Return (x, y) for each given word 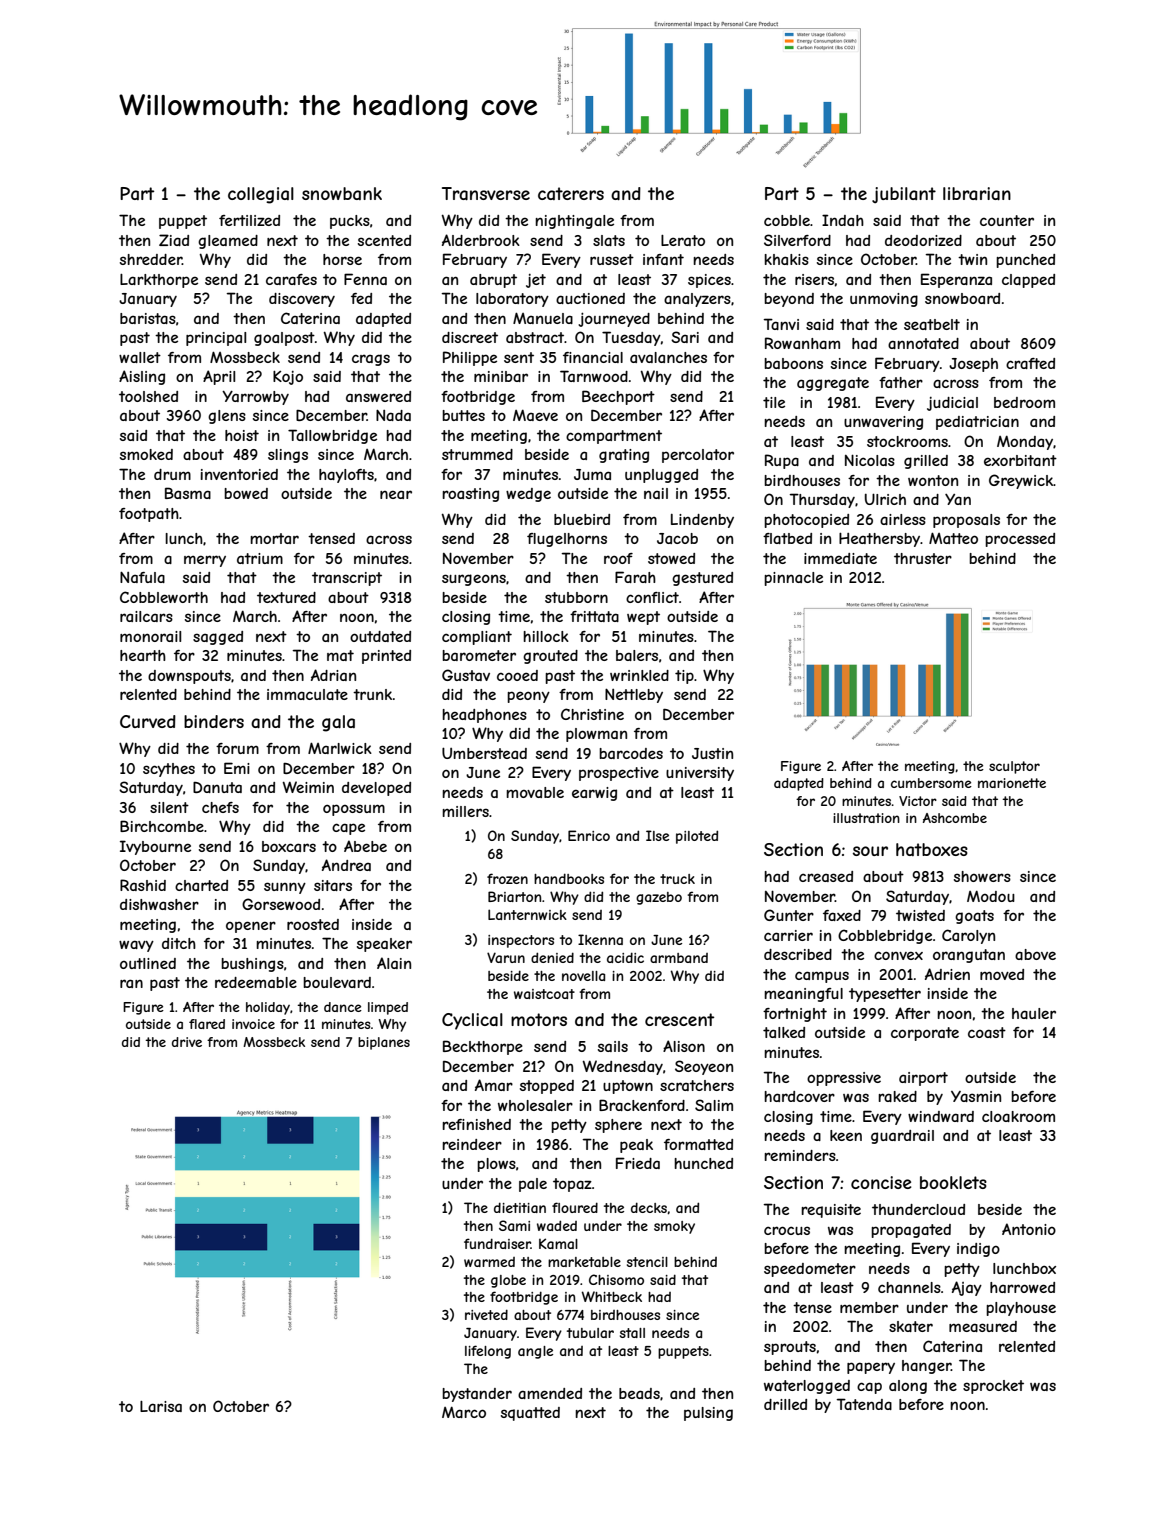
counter (1007, 220)
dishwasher (159, 904)
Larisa (161, 1406)
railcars (146, 616)
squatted (530, 1414)
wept (643, 618)
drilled (785, 1404)
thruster (923, 558)
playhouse (1021, 1309)
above (1035, 954)
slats (609, 240)
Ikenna (600, 939)
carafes (291, 279)
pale (533, 1185)
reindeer (472, 1144)
